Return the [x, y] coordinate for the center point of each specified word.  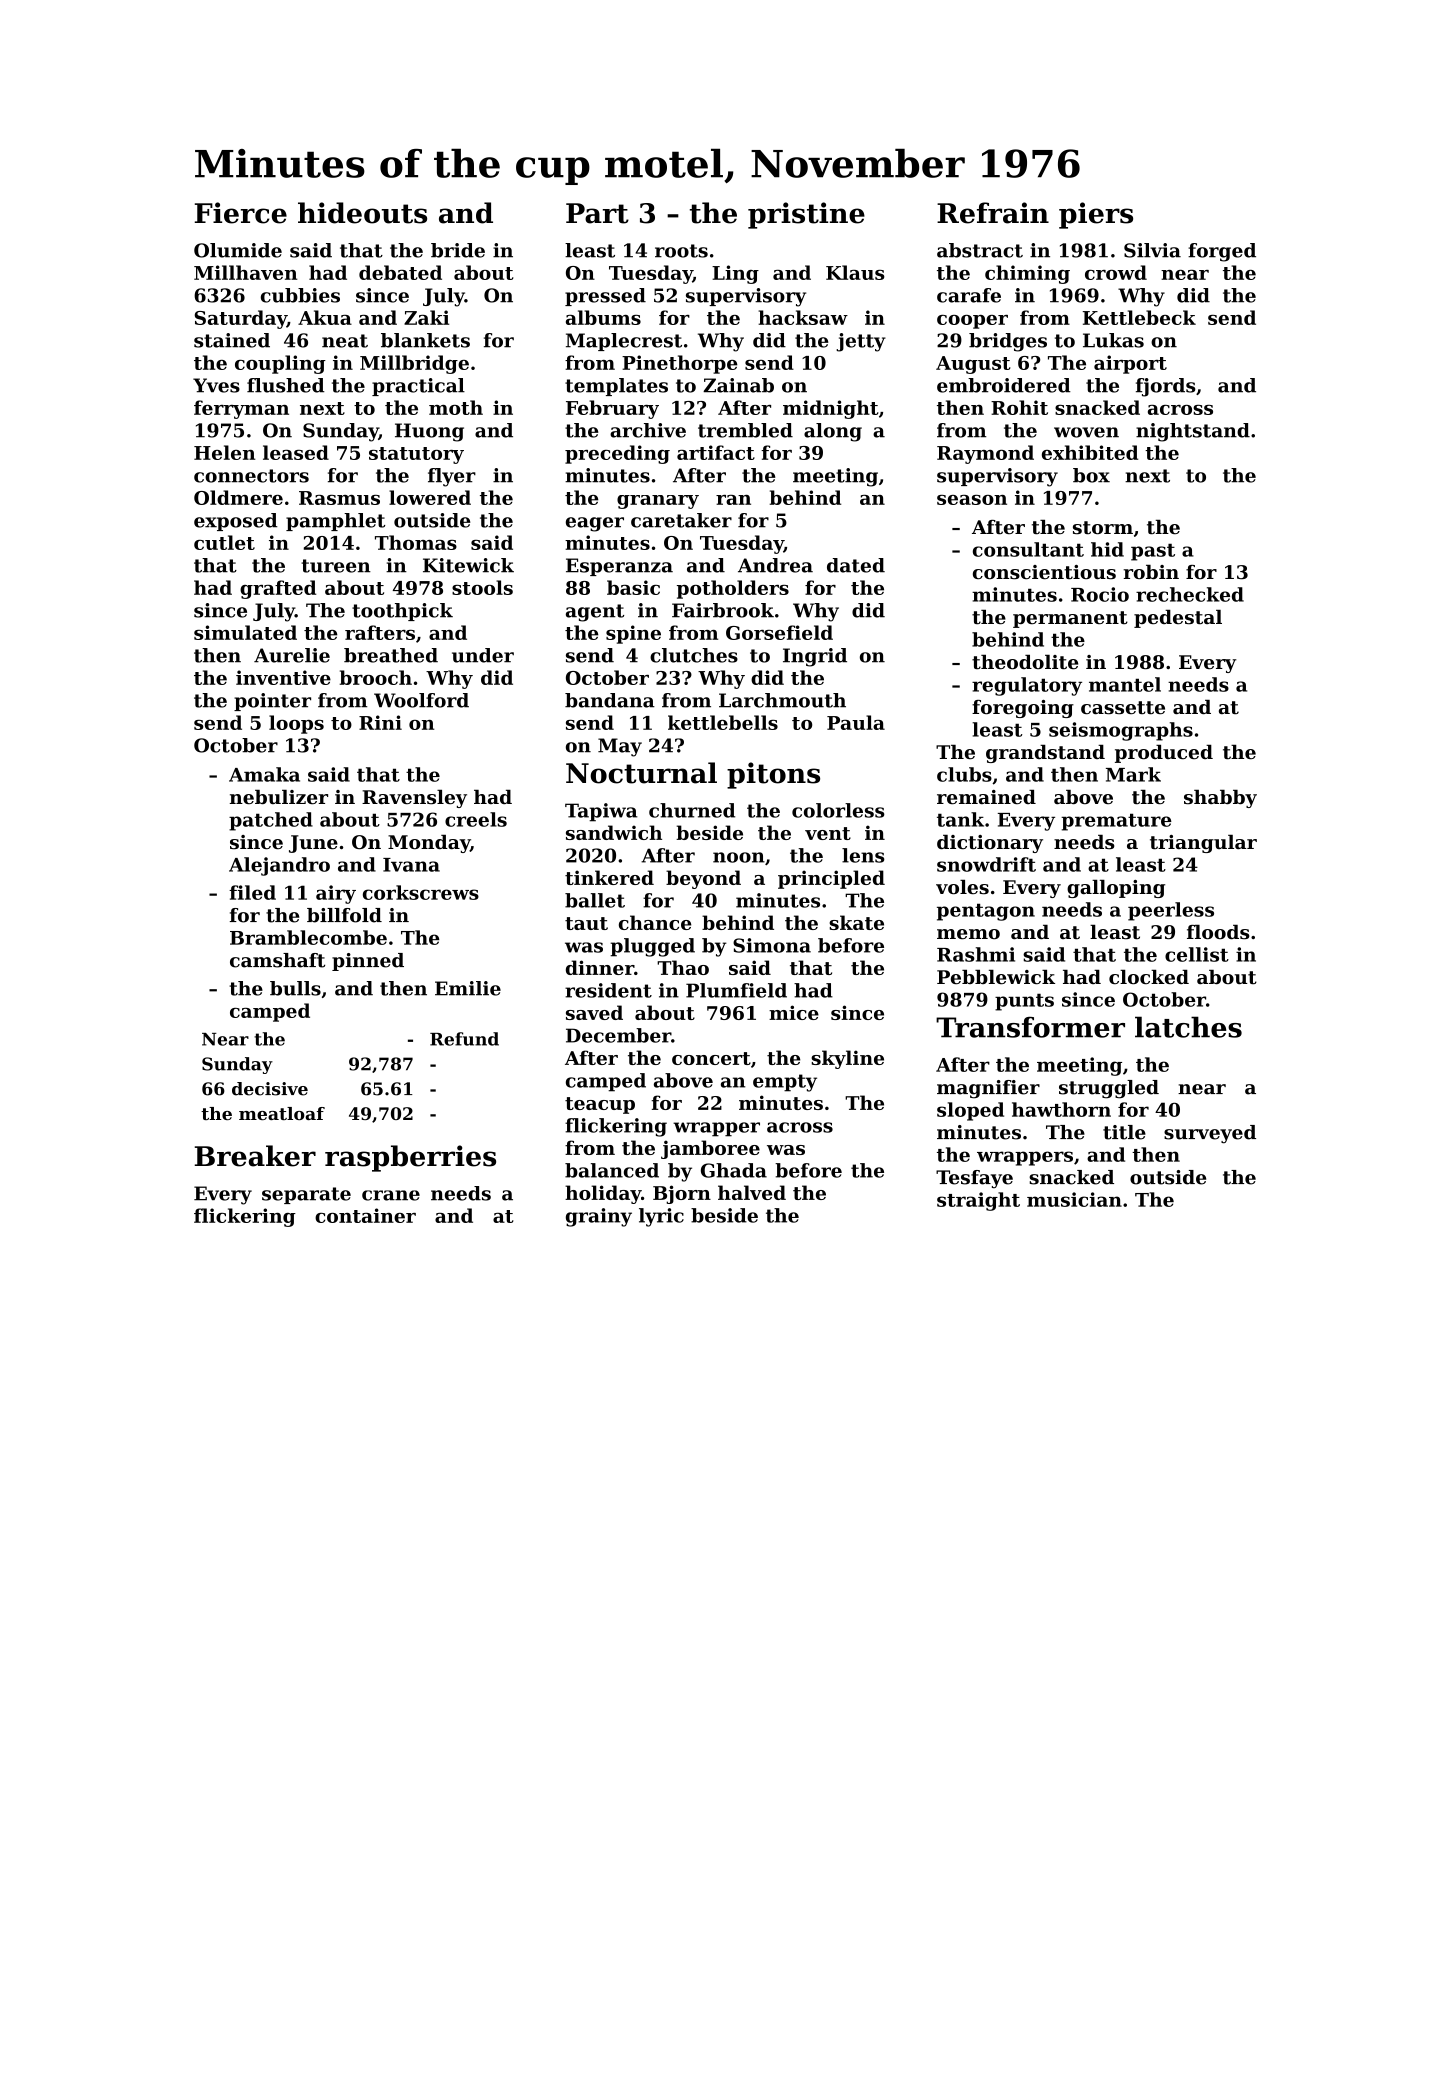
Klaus [855, 272]
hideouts [362, 213]
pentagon [986, 912]
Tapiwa [601, 812]
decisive [270, 1089]
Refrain [993, 213]
